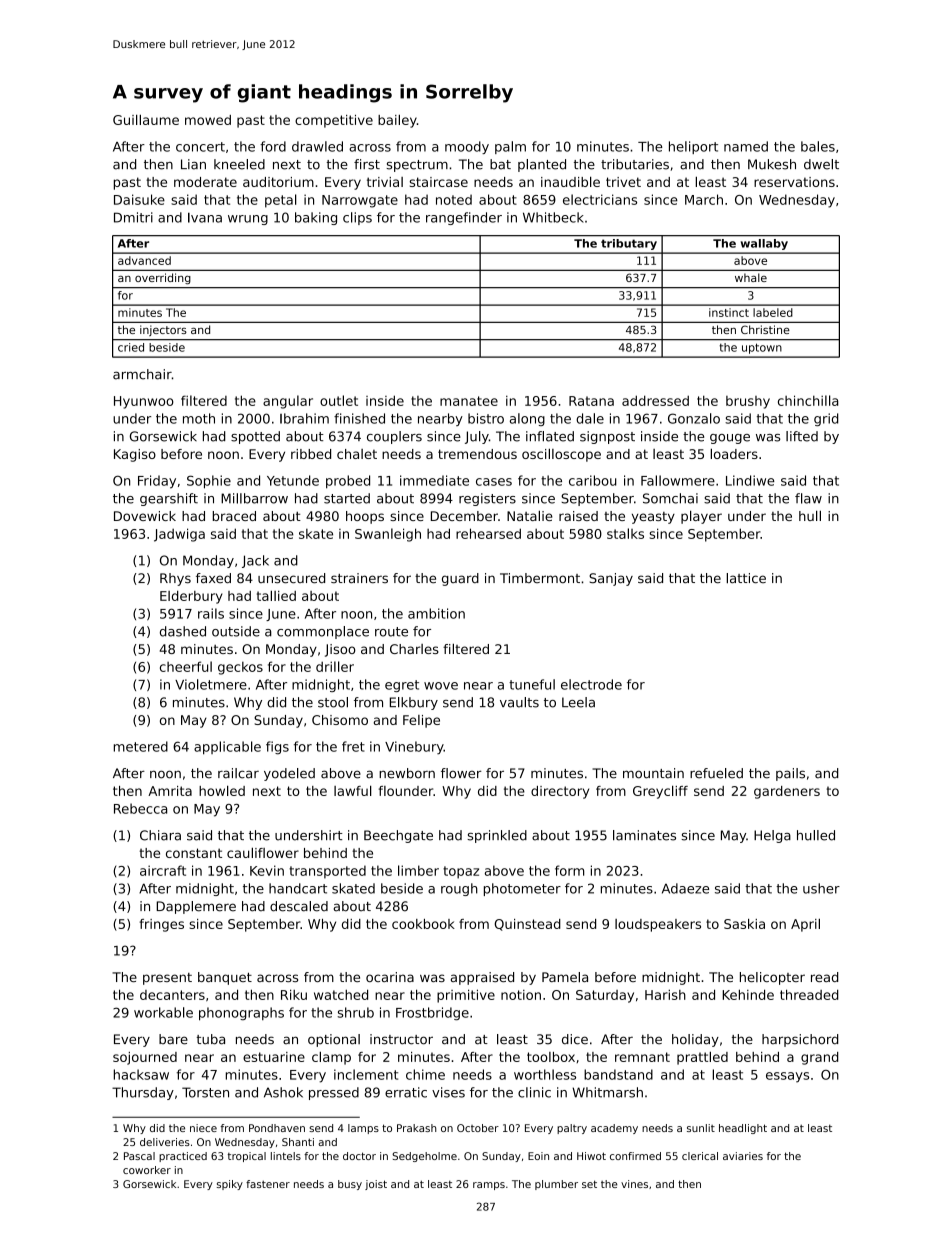 This image has width=952, height=1233. What do you see at coordinates (248, 220) in the image?
I see `wrung` at bounding box center [248, 220].
